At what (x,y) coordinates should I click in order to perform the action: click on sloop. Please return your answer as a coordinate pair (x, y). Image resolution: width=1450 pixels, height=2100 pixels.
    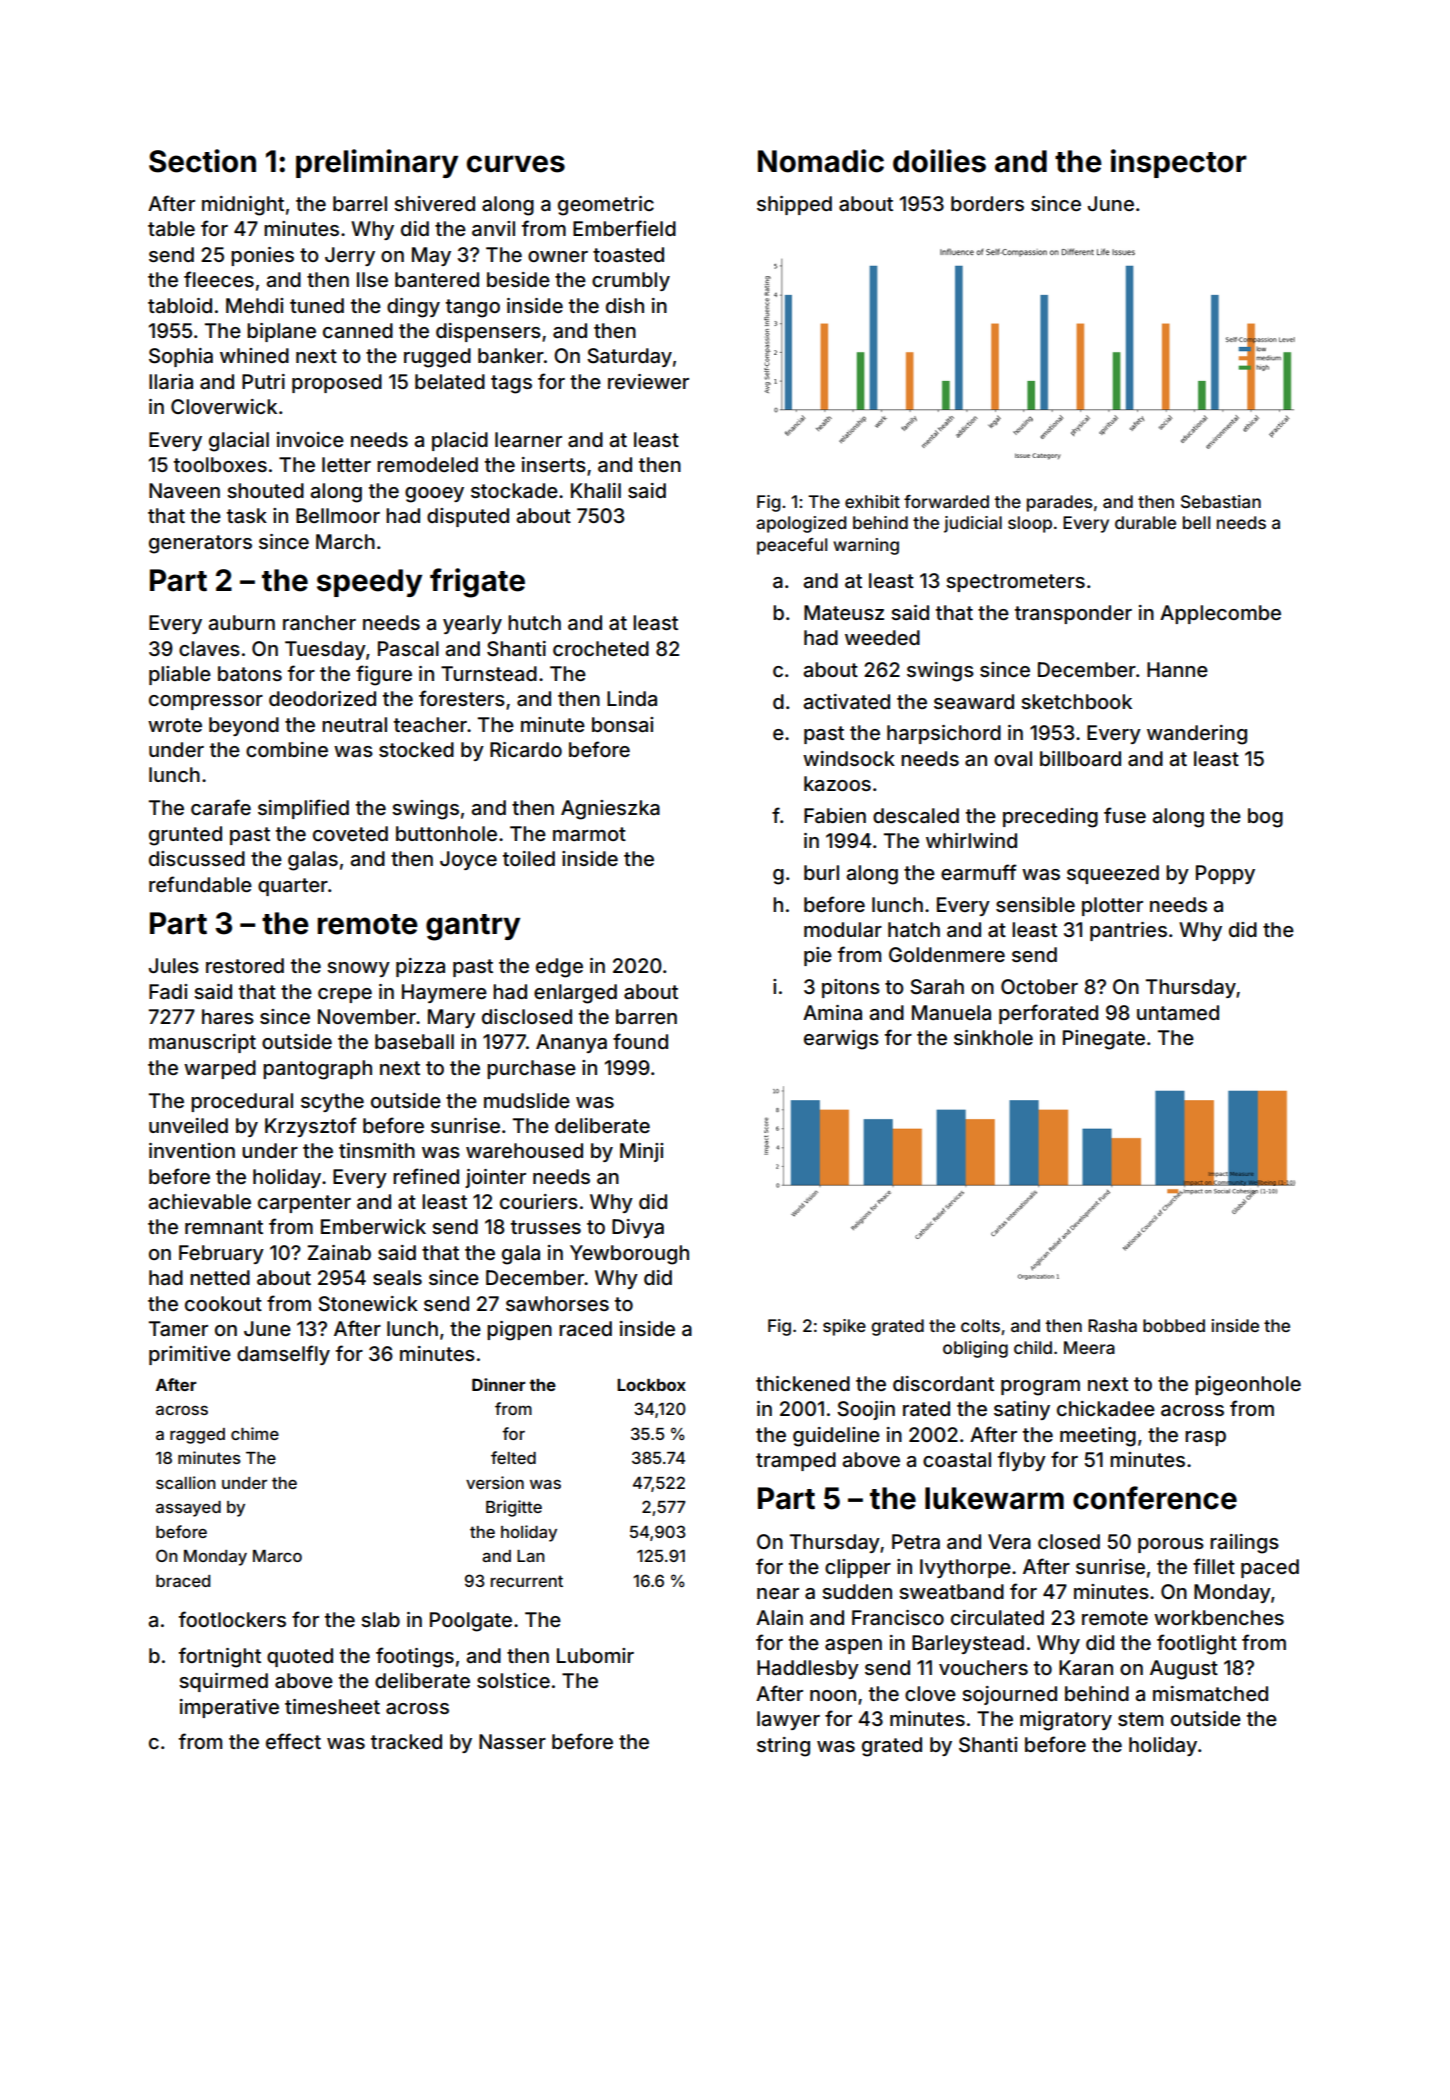
    Looking at the image, I should click on (1030, 524).
